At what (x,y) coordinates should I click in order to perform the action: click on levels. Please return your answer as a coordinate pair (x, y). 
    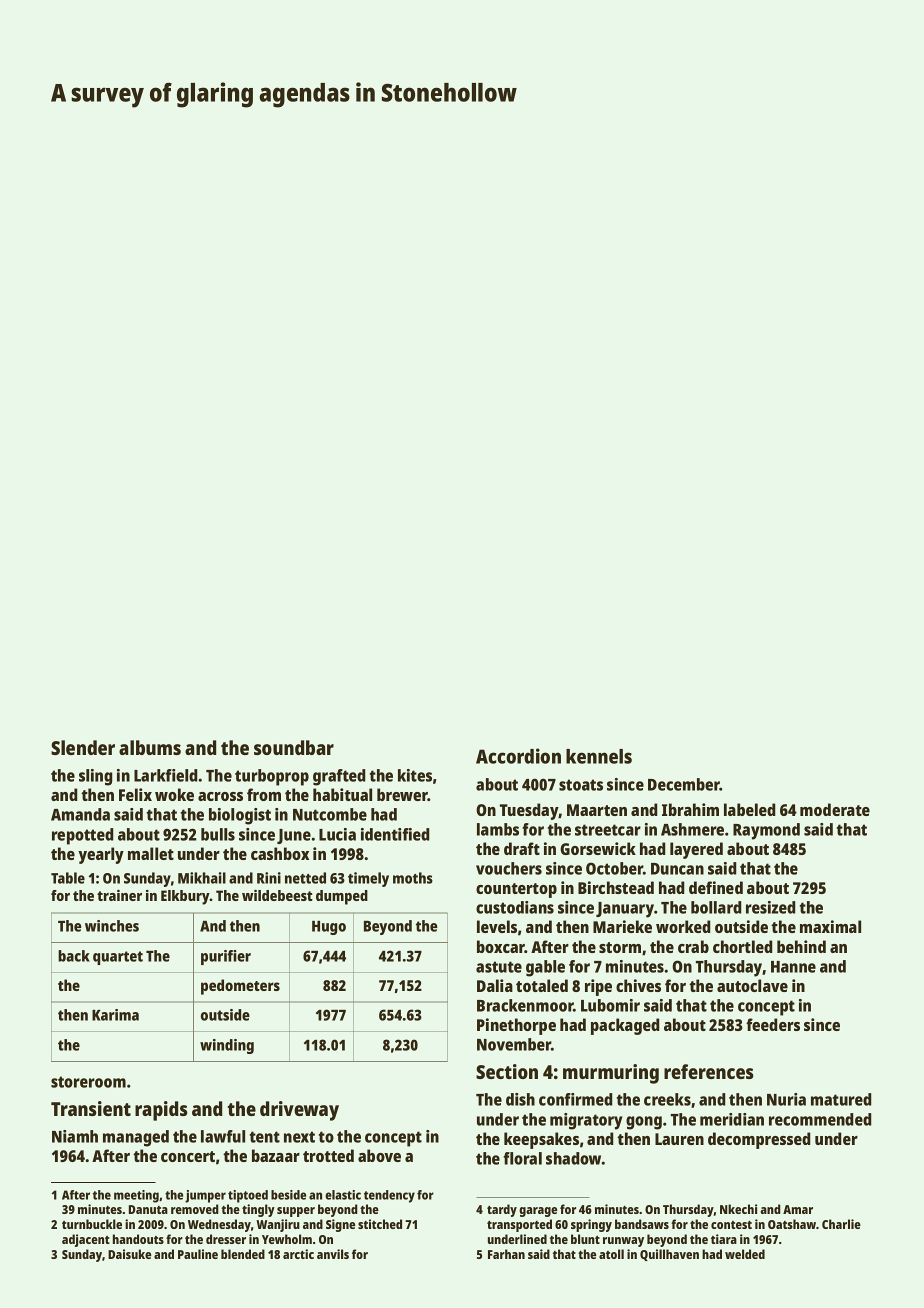
    Looking at the image, I should click on (497, 926).
